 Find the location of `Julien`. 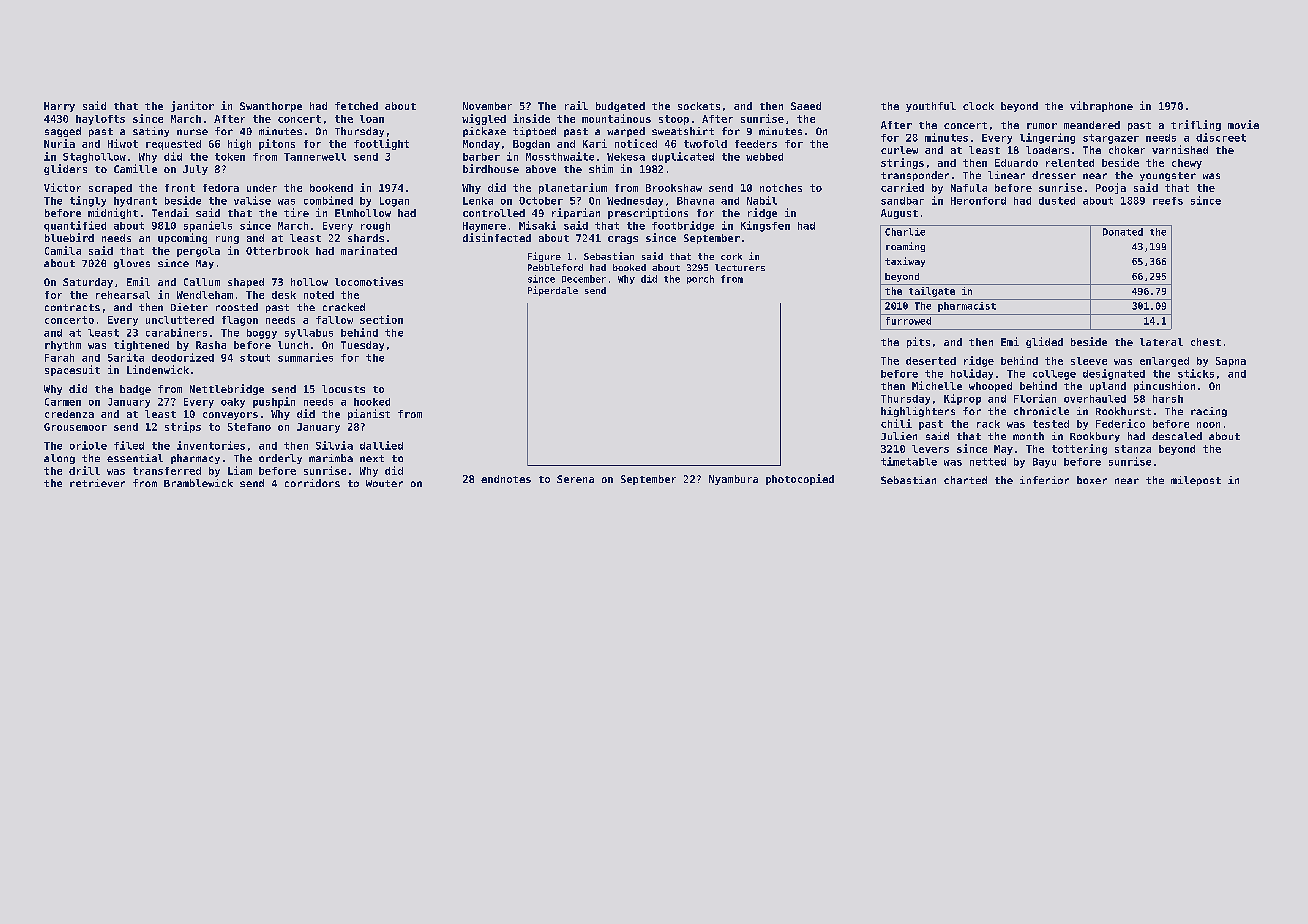

Julien is located at coordinates (899, 436).
